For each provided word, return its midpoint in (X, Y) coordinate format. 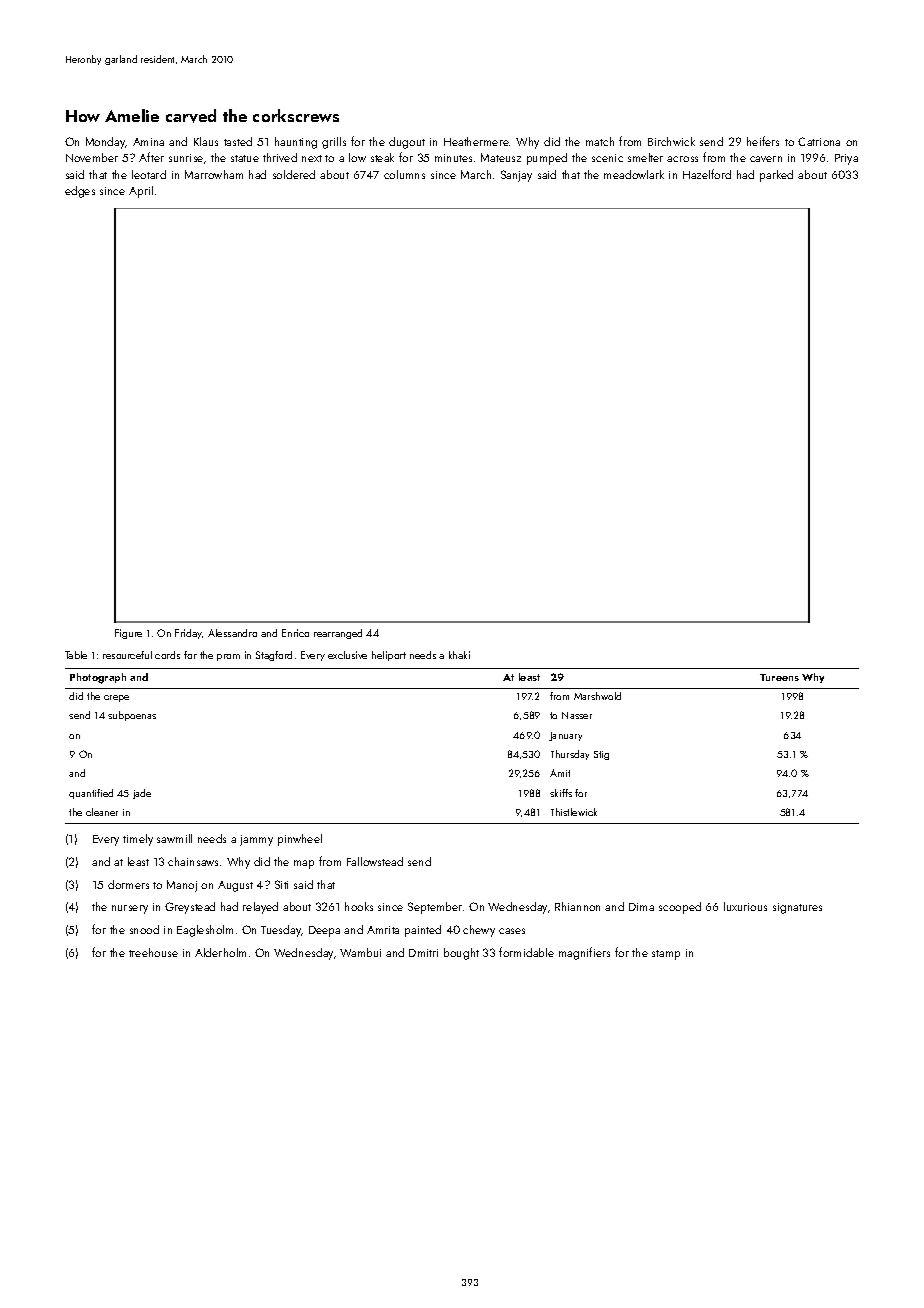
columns (404, 174)
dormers (128, 884)
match (600, 141)
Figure (128, 634)
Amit (560, 773)
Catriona (819, 141)
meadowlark (634, 174)
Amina (148, 142)
